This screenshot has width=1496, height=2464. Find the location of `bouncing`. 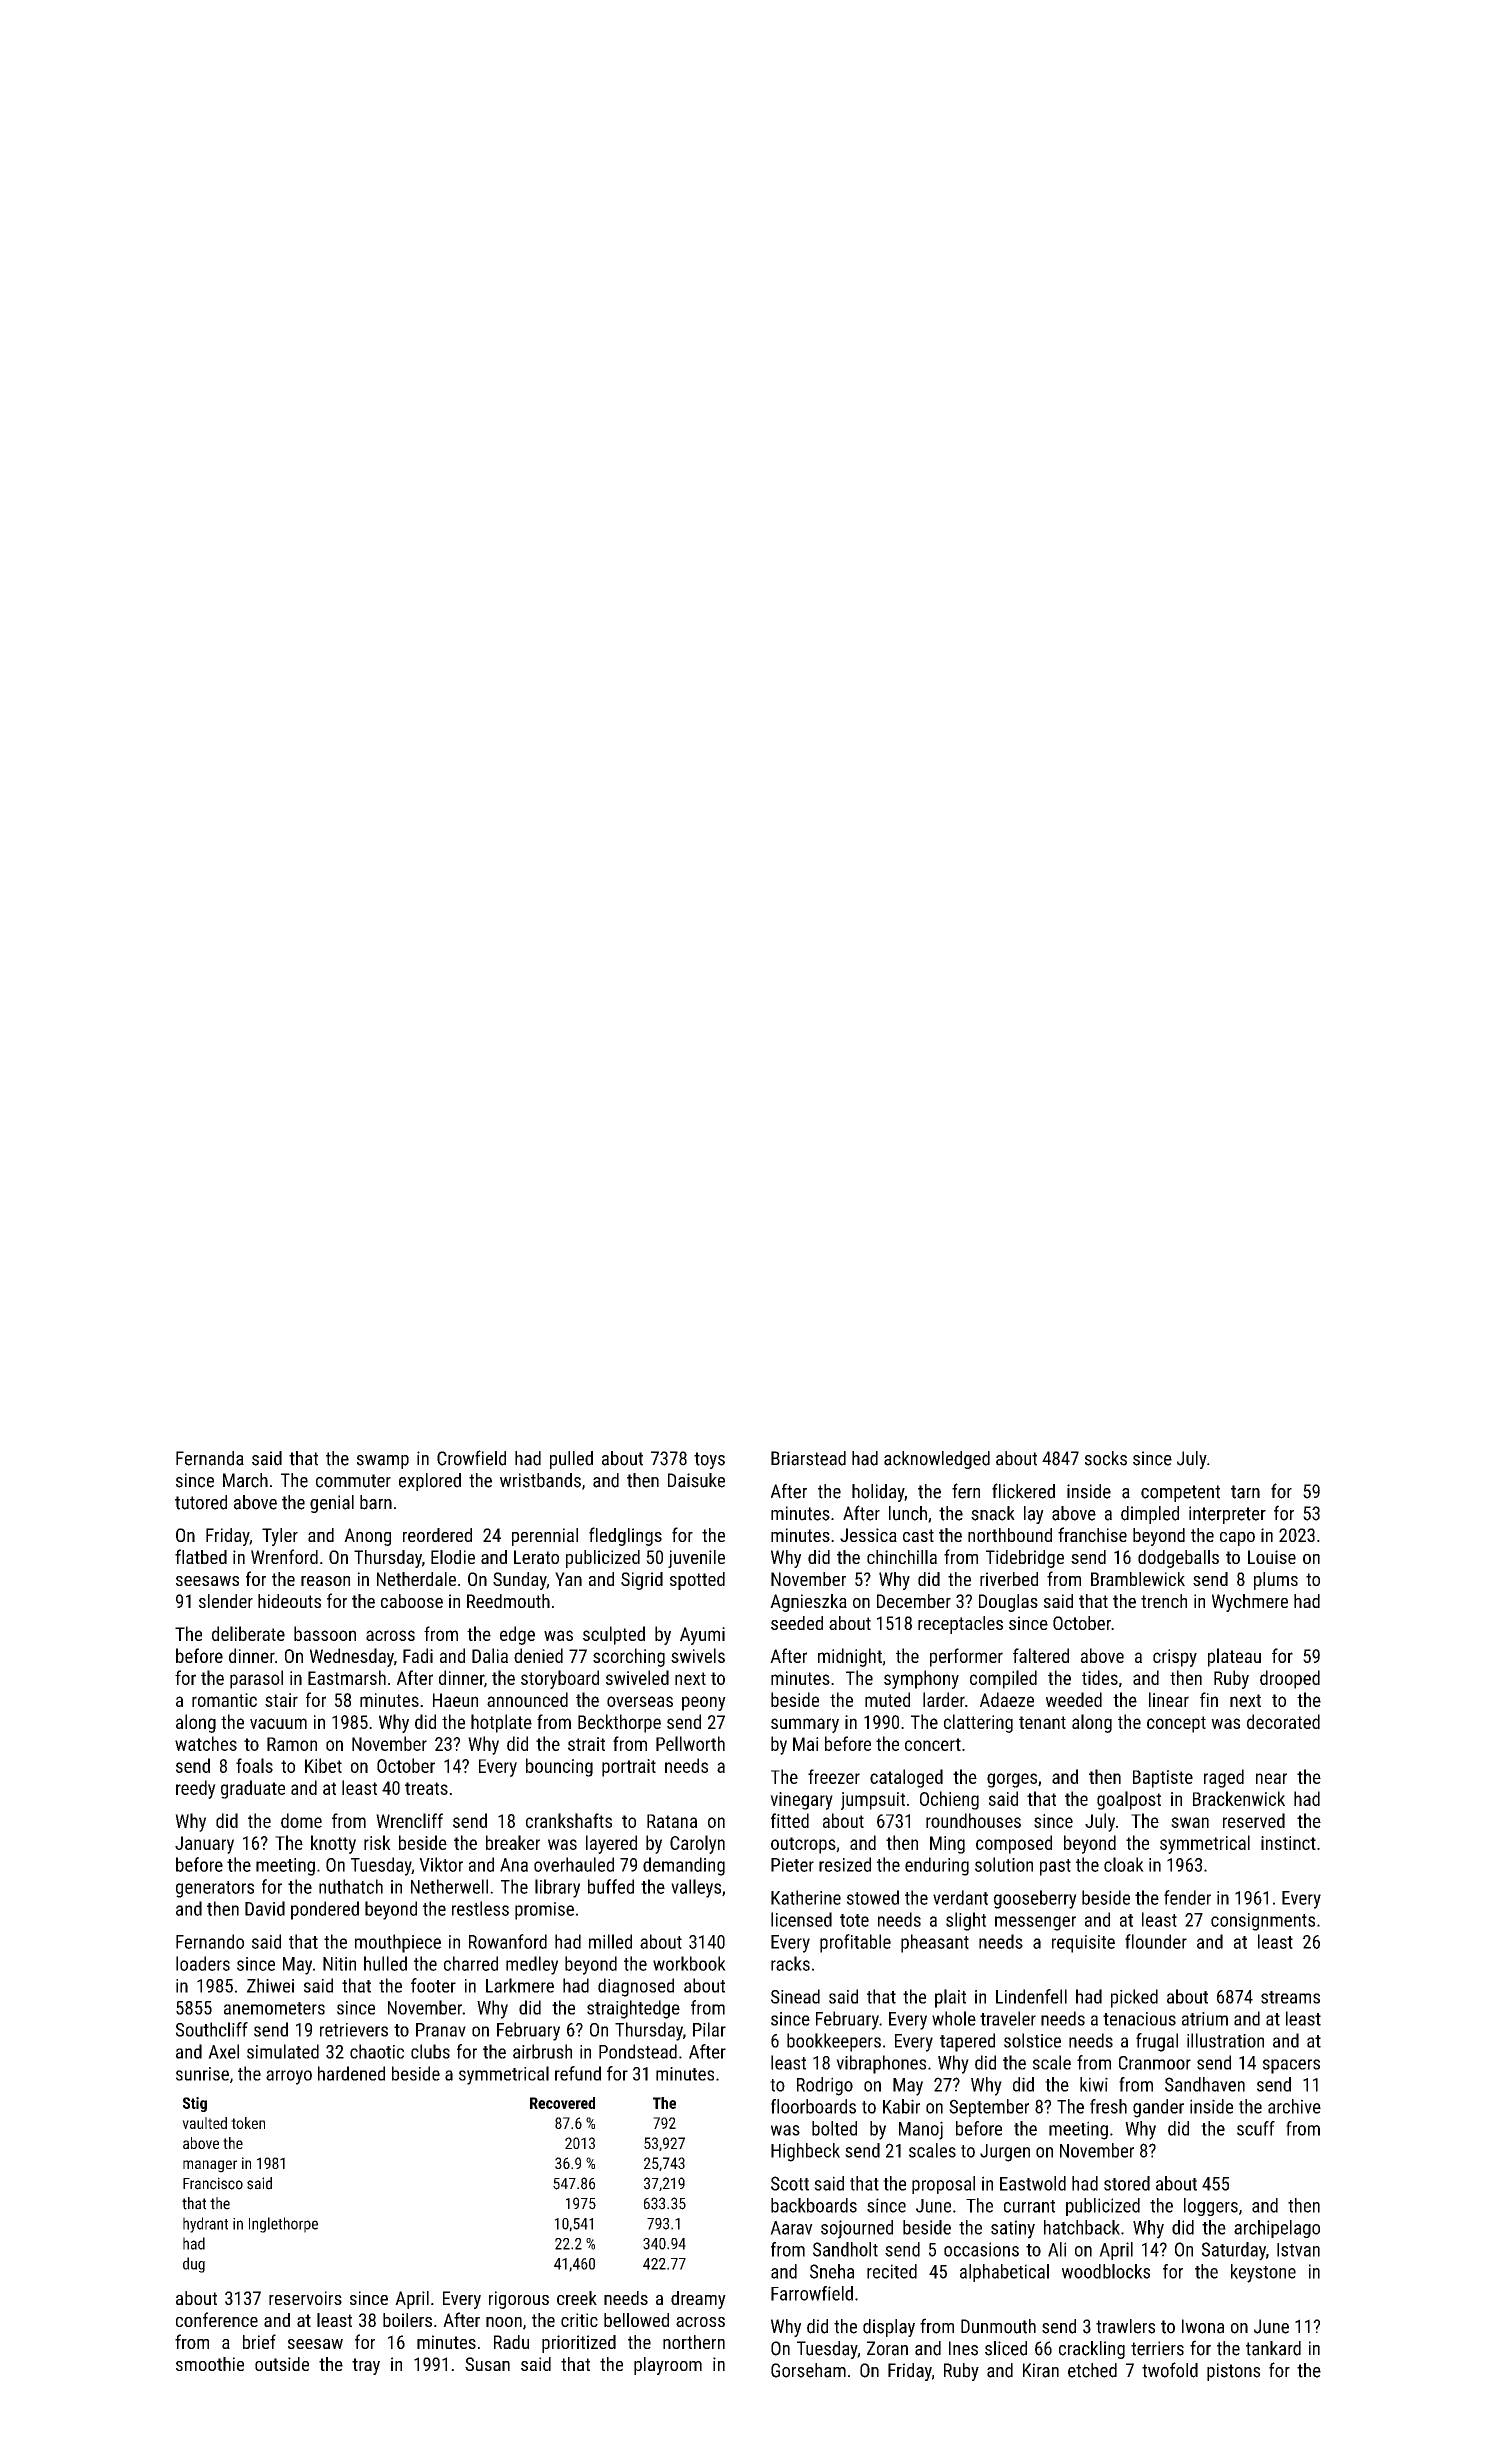

bouncing is located at coordinates (559, 1767).
